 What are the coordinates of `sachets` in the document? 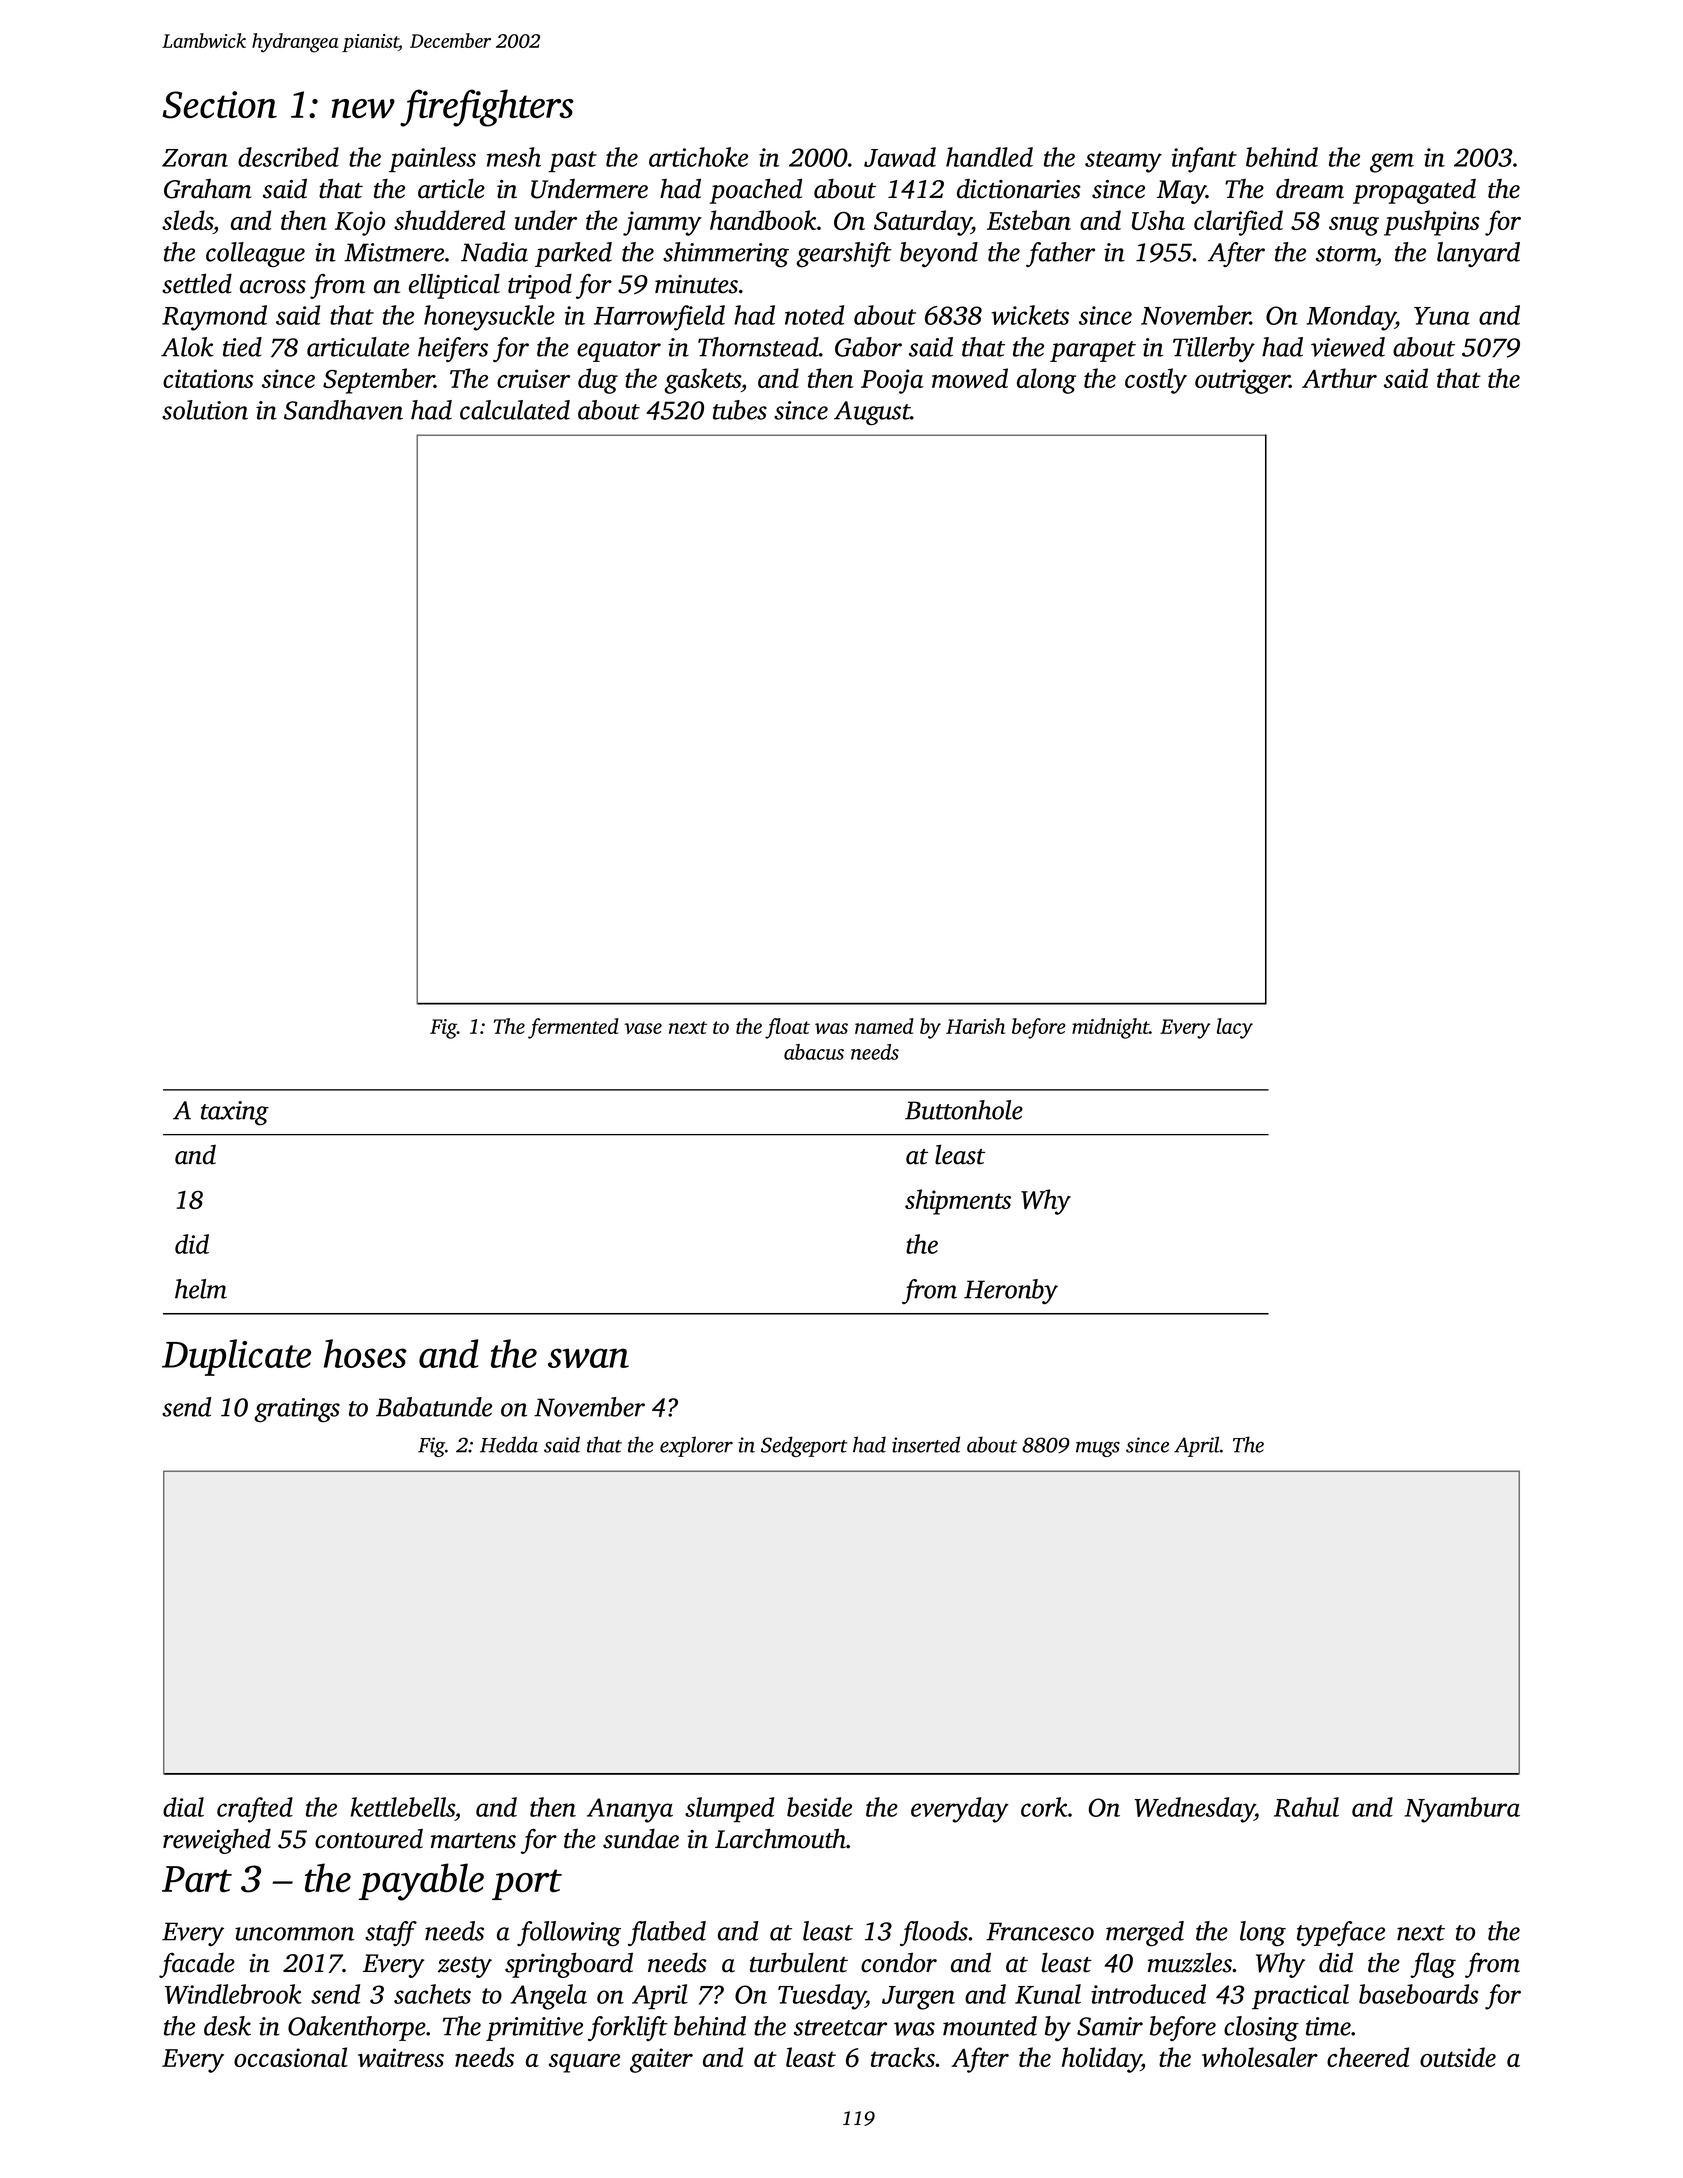 It's located at (432, 1994).
